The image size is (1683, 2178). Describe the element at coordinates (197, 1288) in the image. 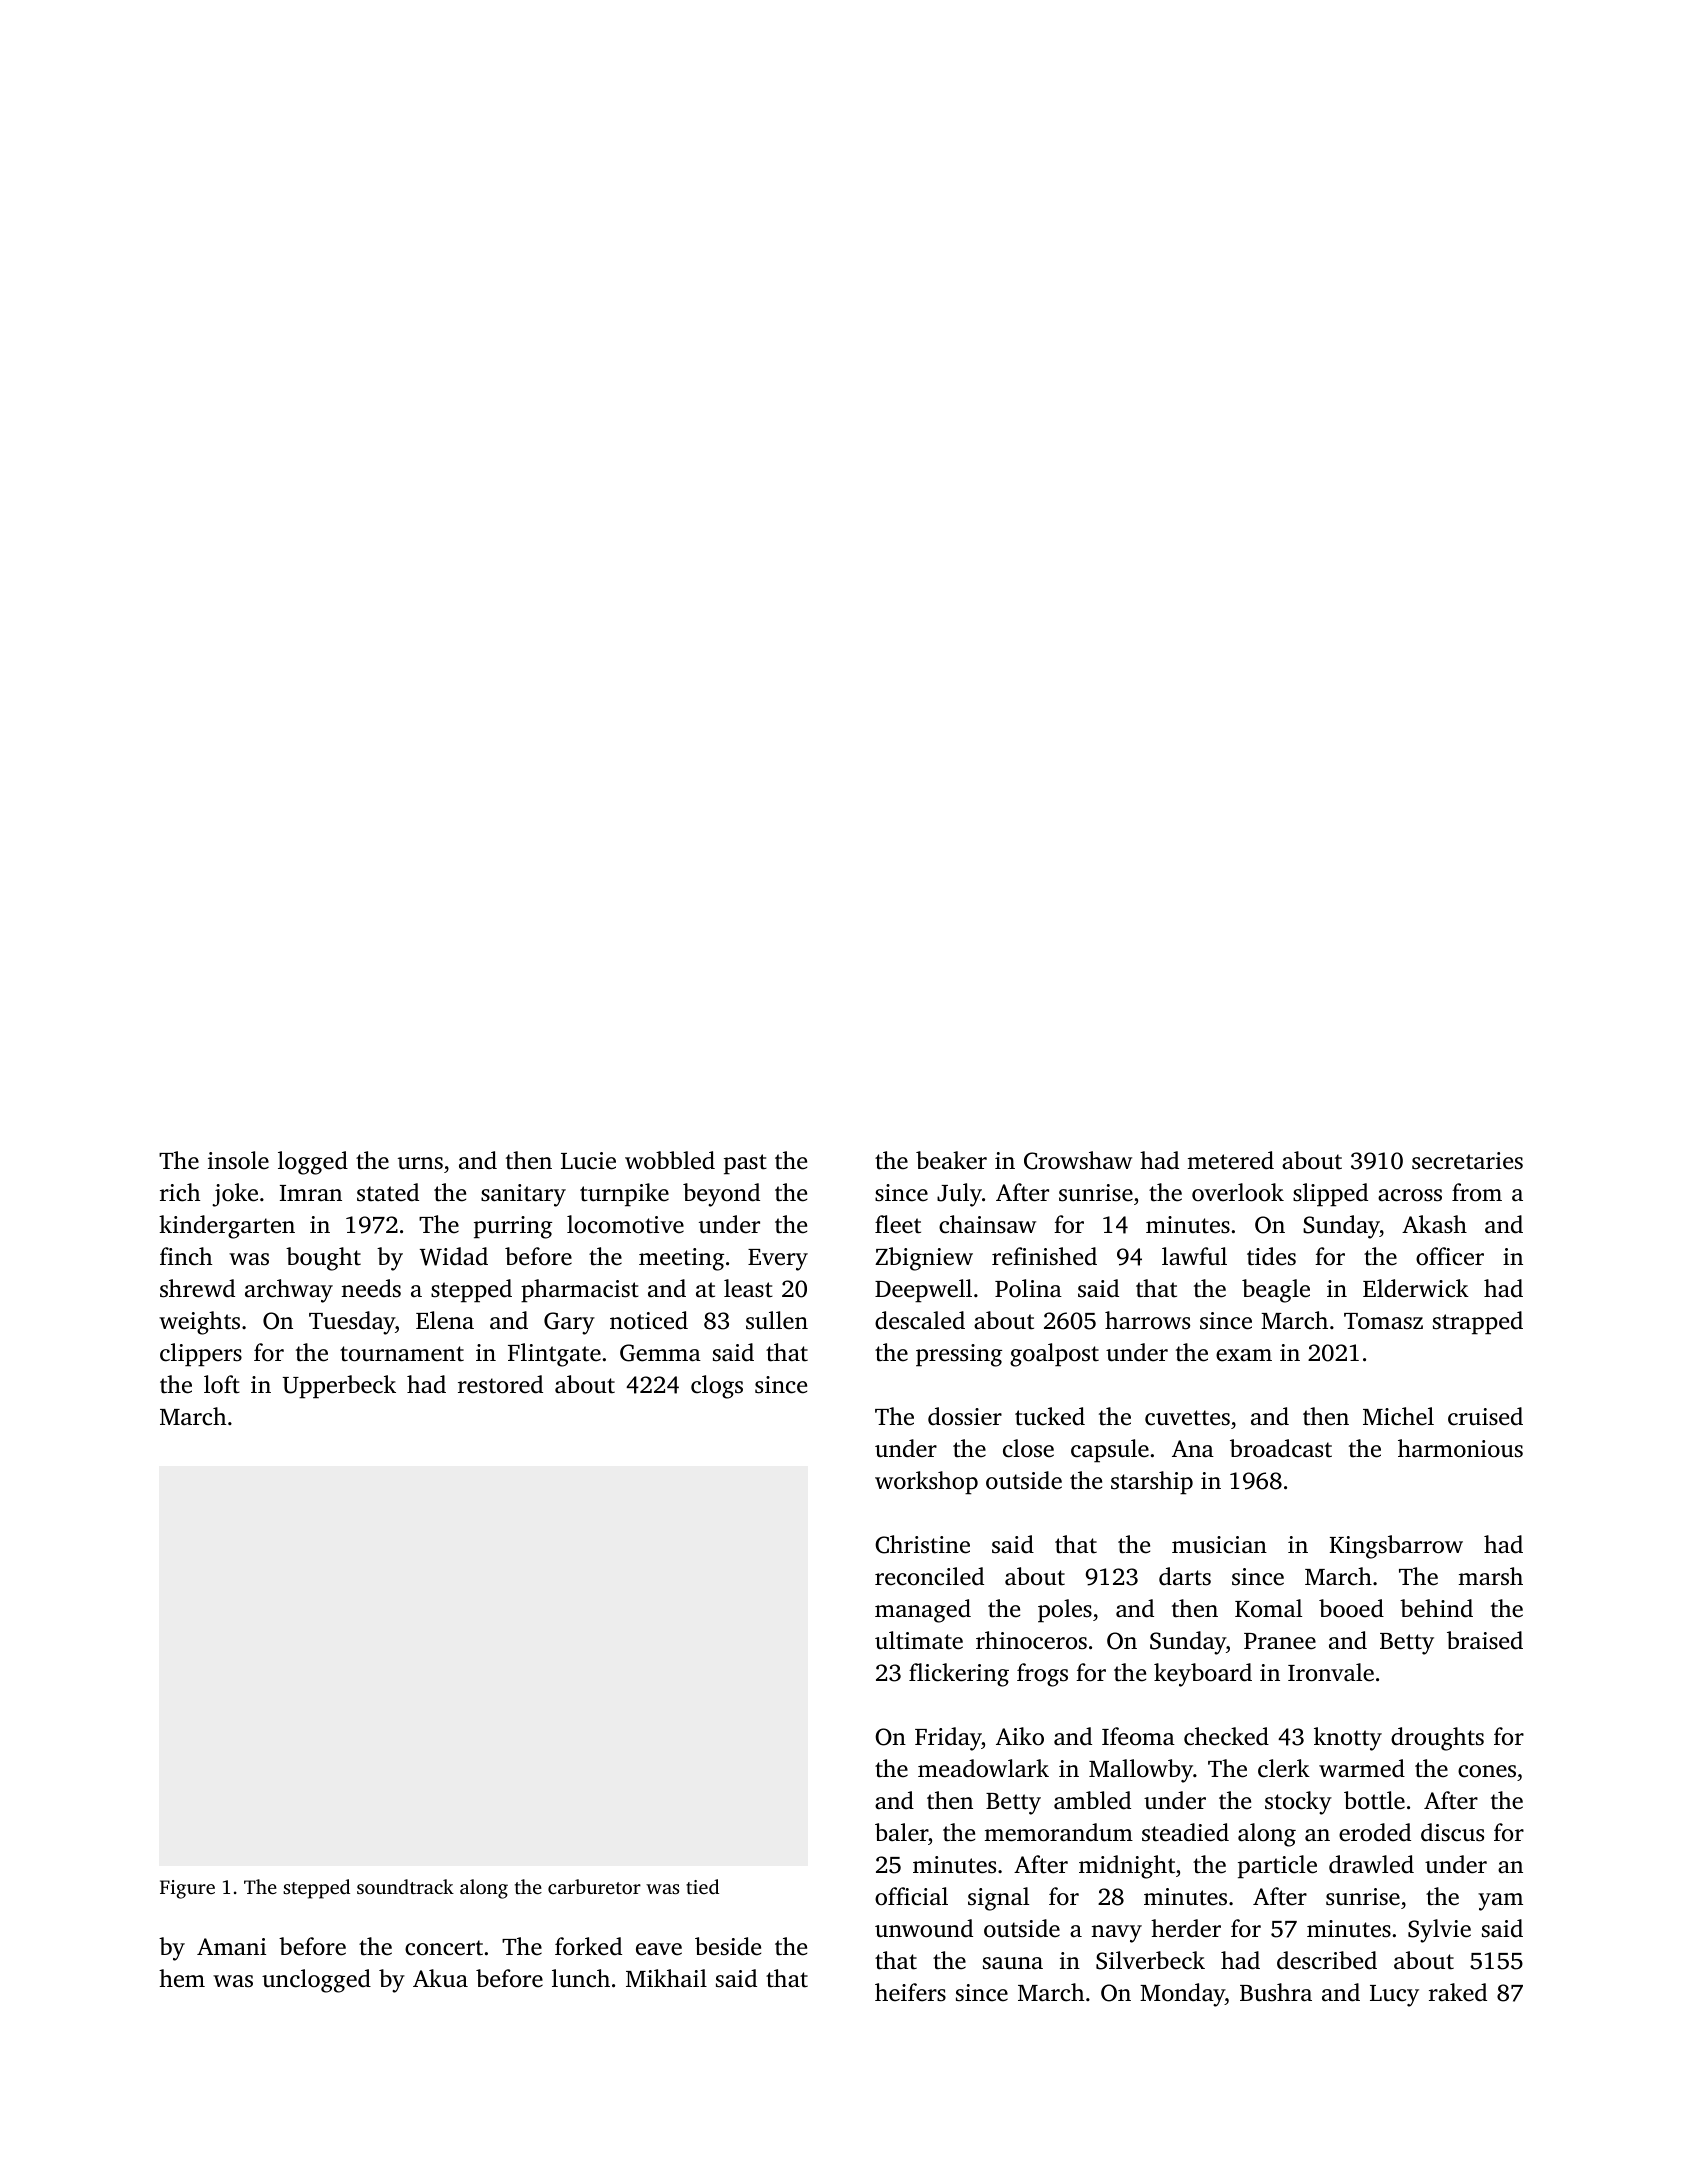

I see `shrewd` at that location.
